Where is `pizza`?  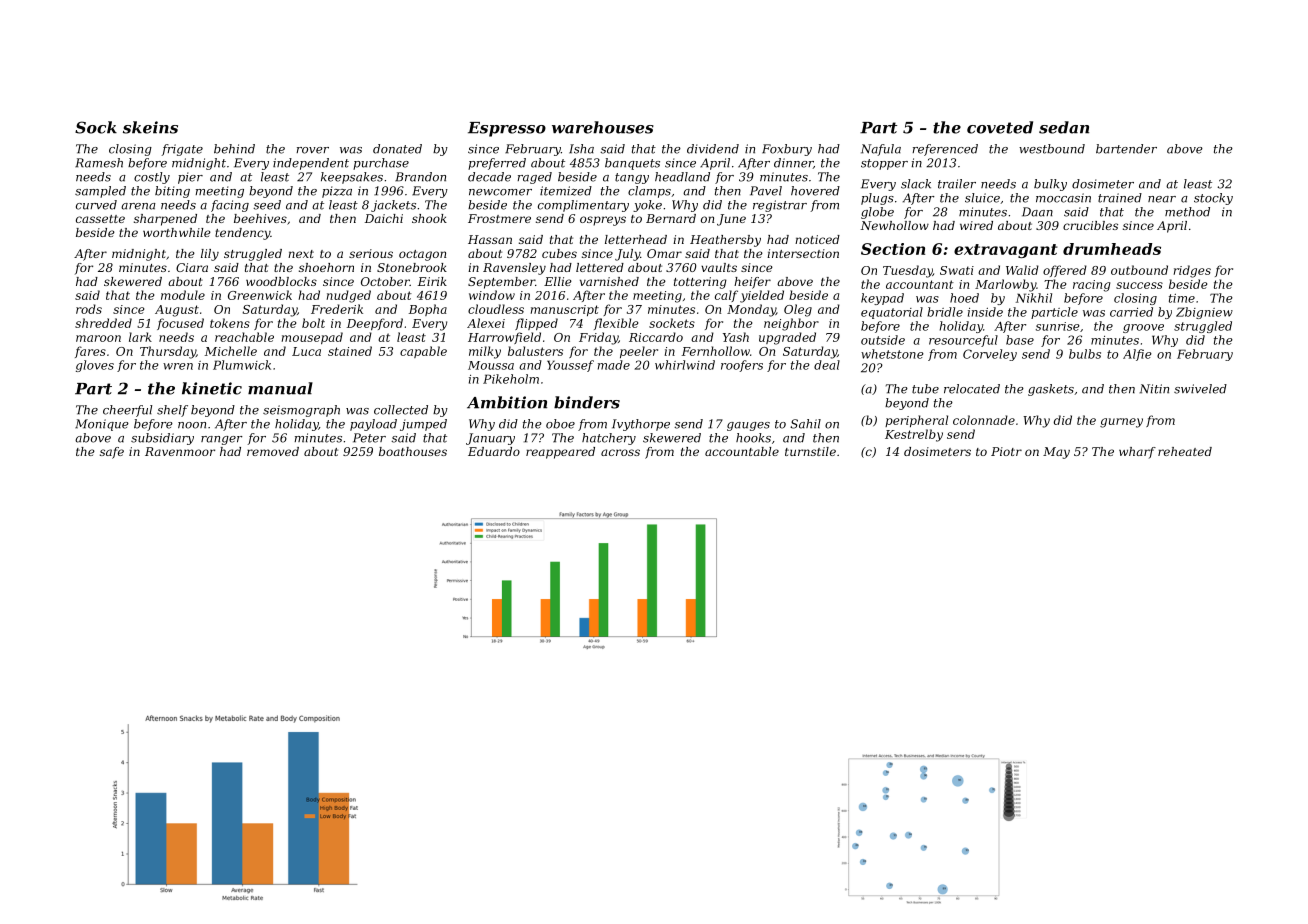 pizza is located at coordinates (337, 192).
